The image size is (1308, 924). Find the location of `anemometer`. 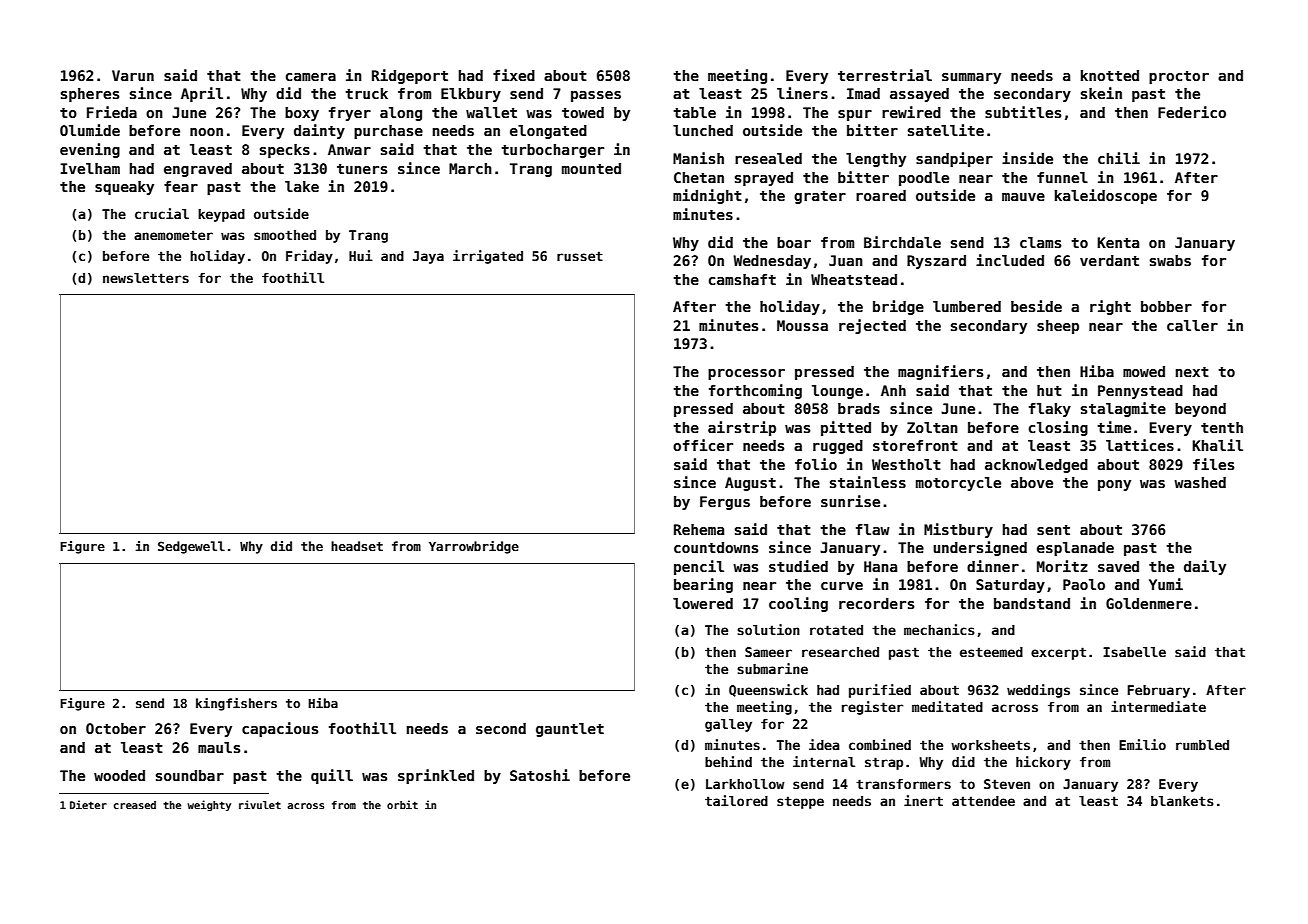

anemometer is located at coordinates (173, 235).
